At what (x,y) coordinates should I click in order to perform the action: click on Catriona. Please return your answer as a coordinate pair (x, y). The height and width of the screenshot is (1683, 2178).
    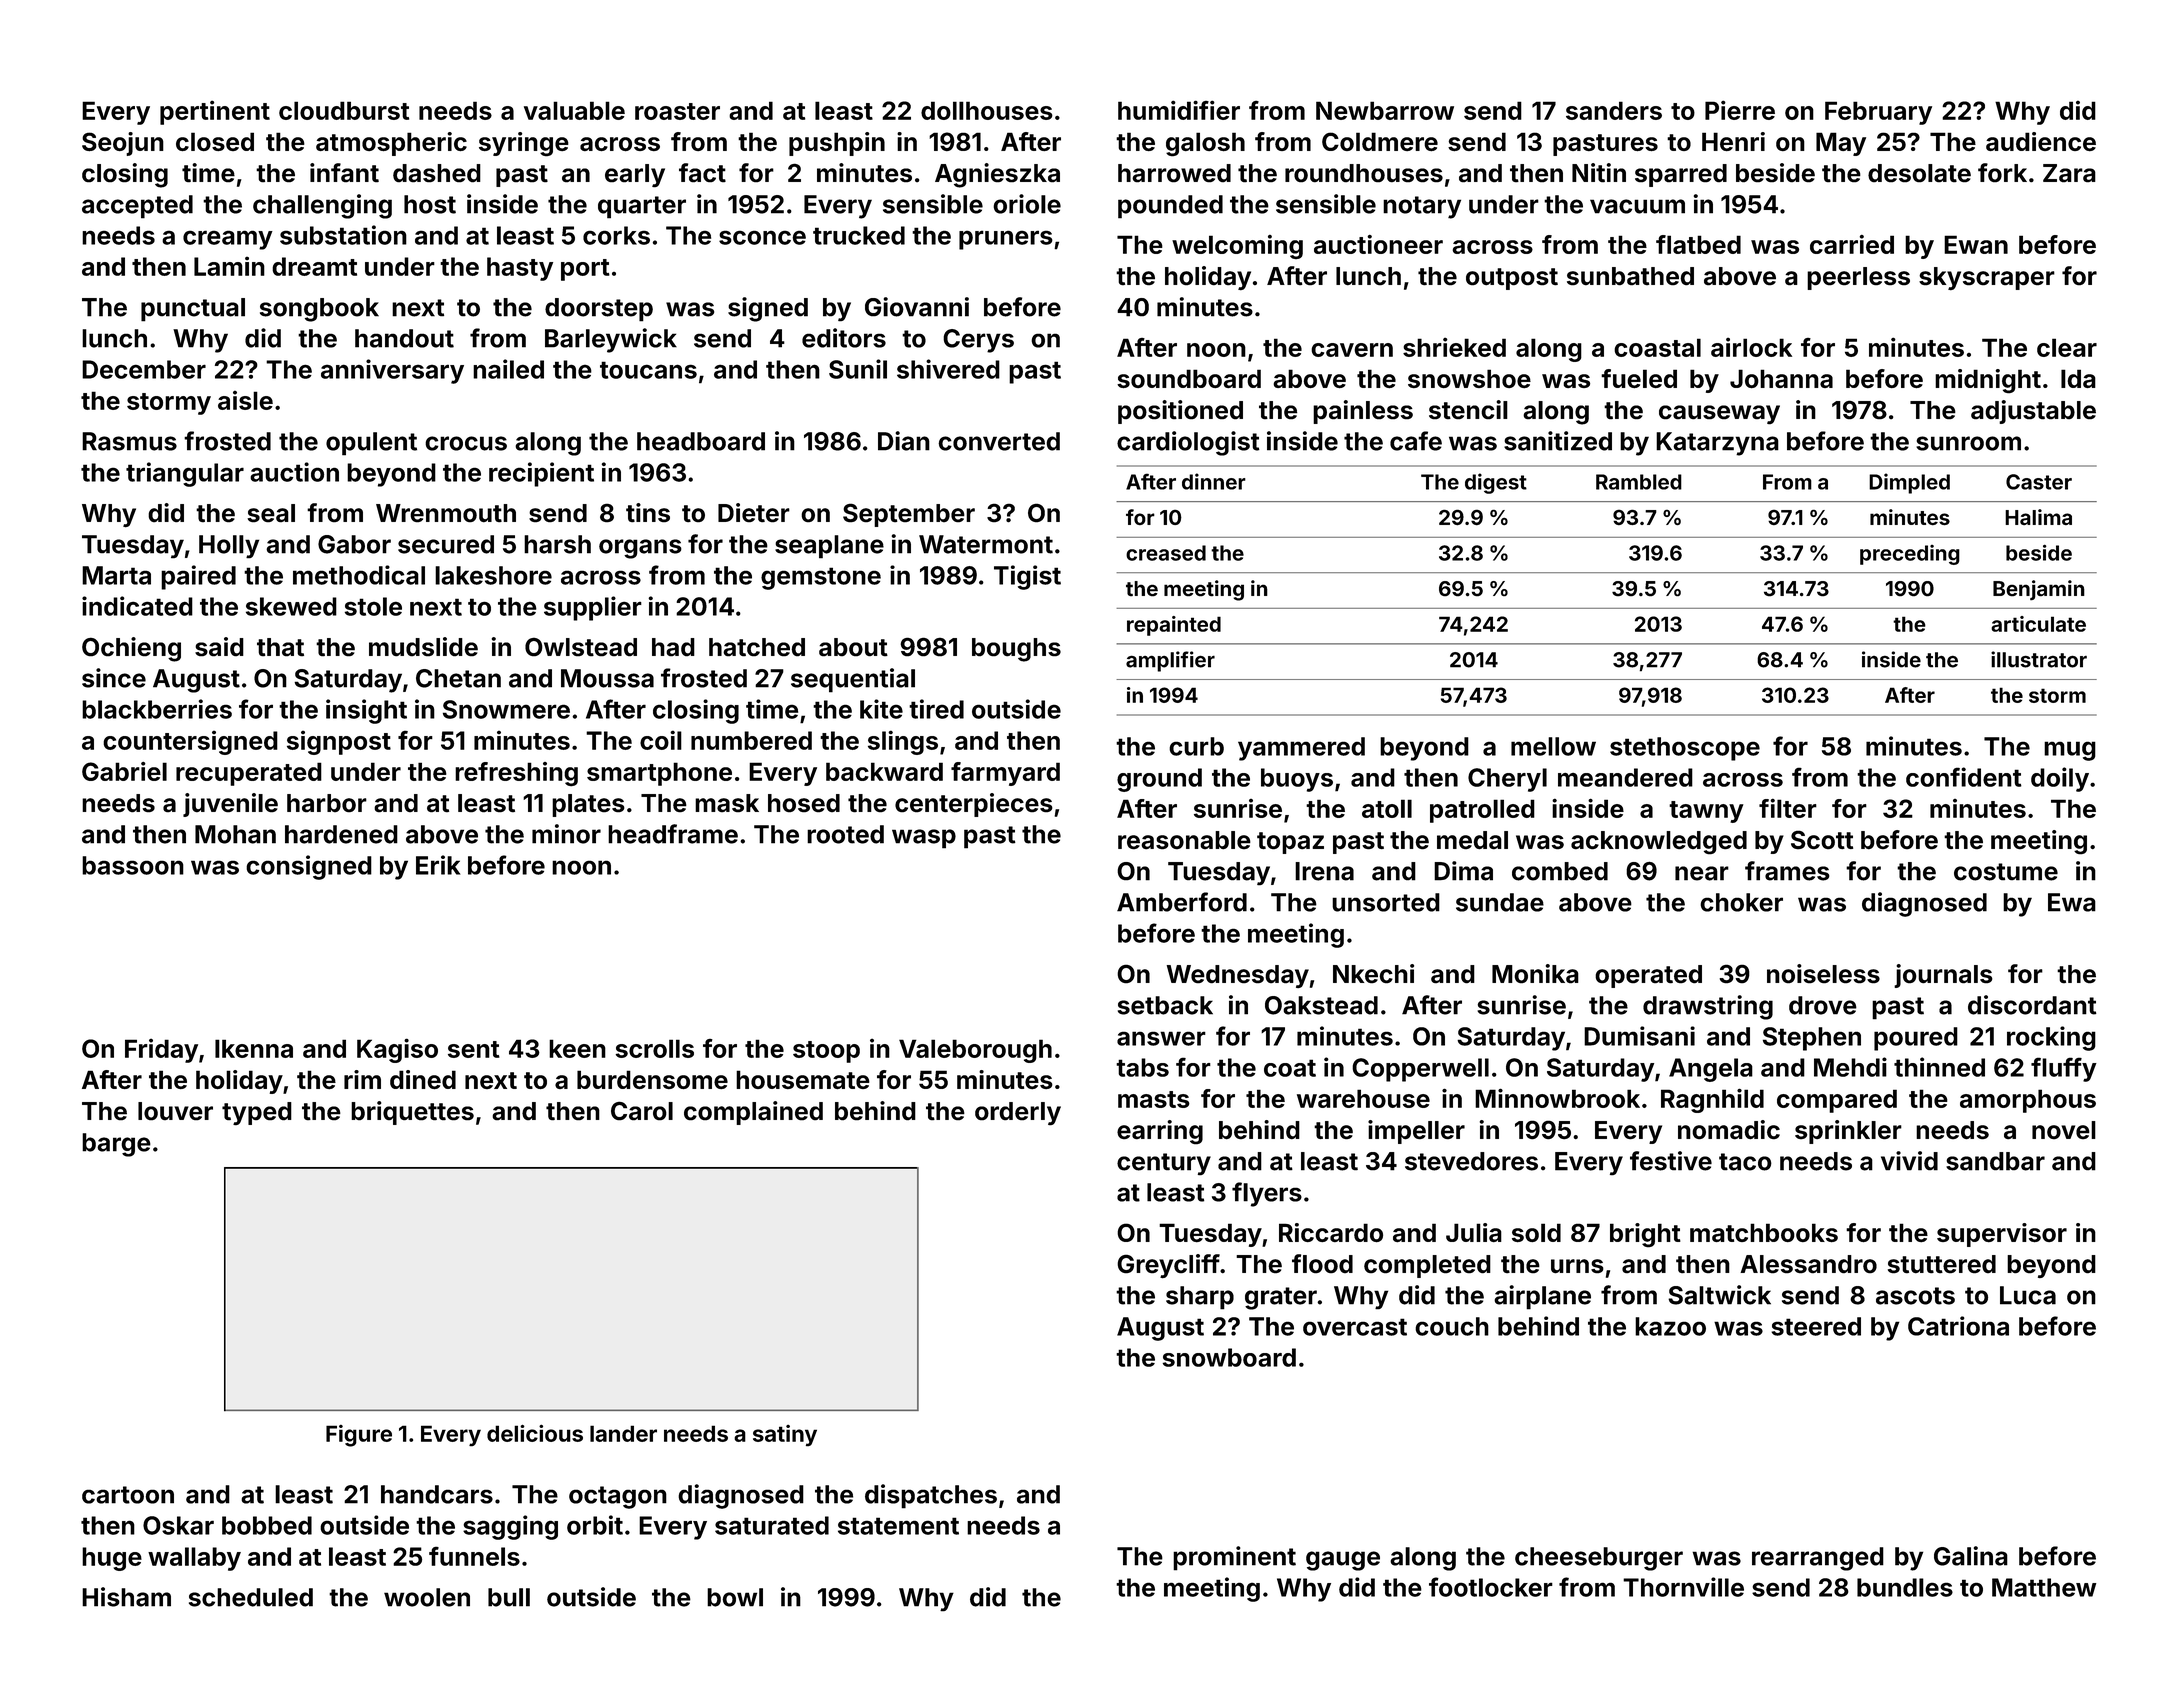
    Looking at the image, I should click on (1958, 1326).
